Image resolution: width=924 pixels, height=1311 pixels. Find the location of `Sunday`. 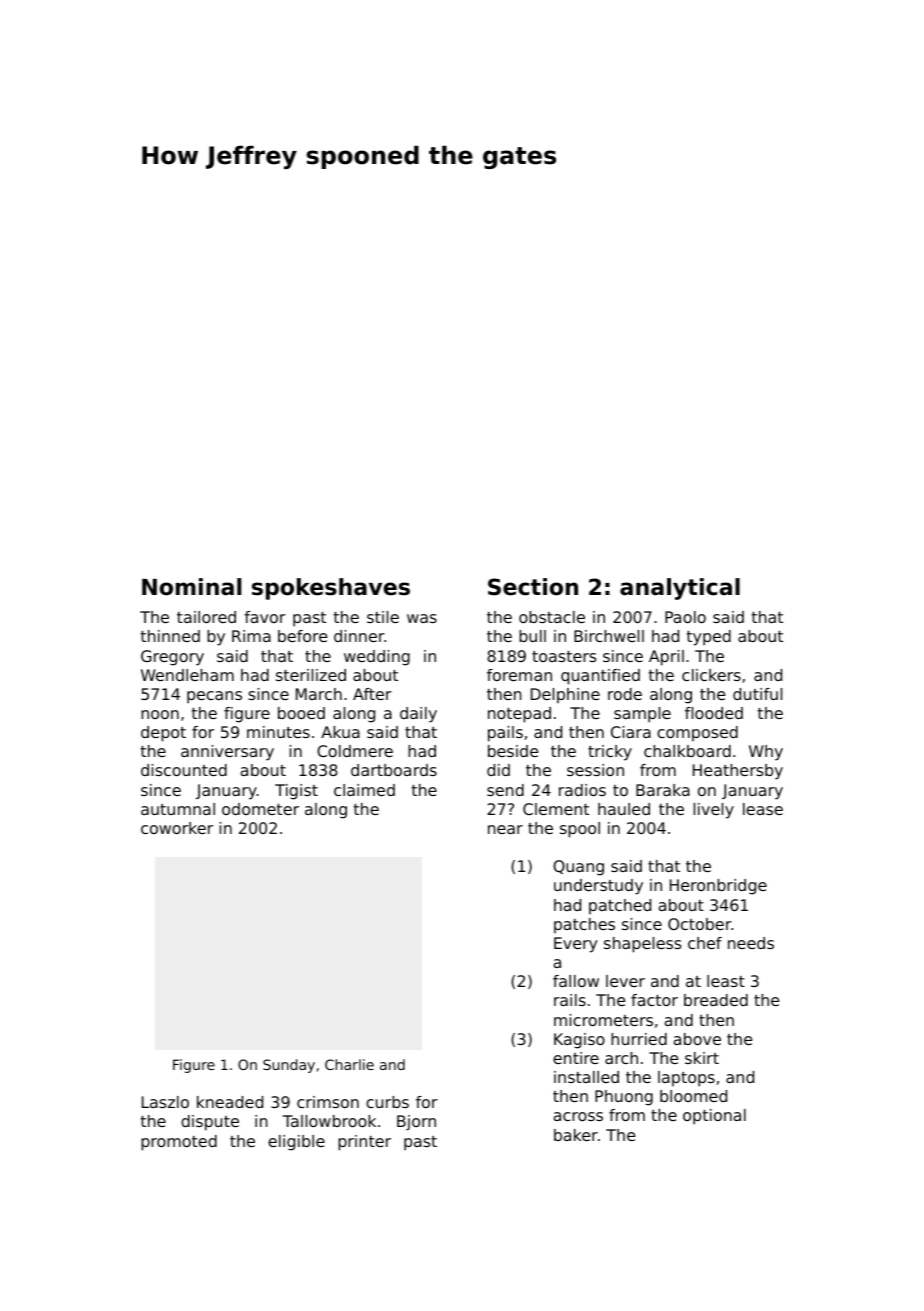

Sunday is located at coordinates (289, 1066).
